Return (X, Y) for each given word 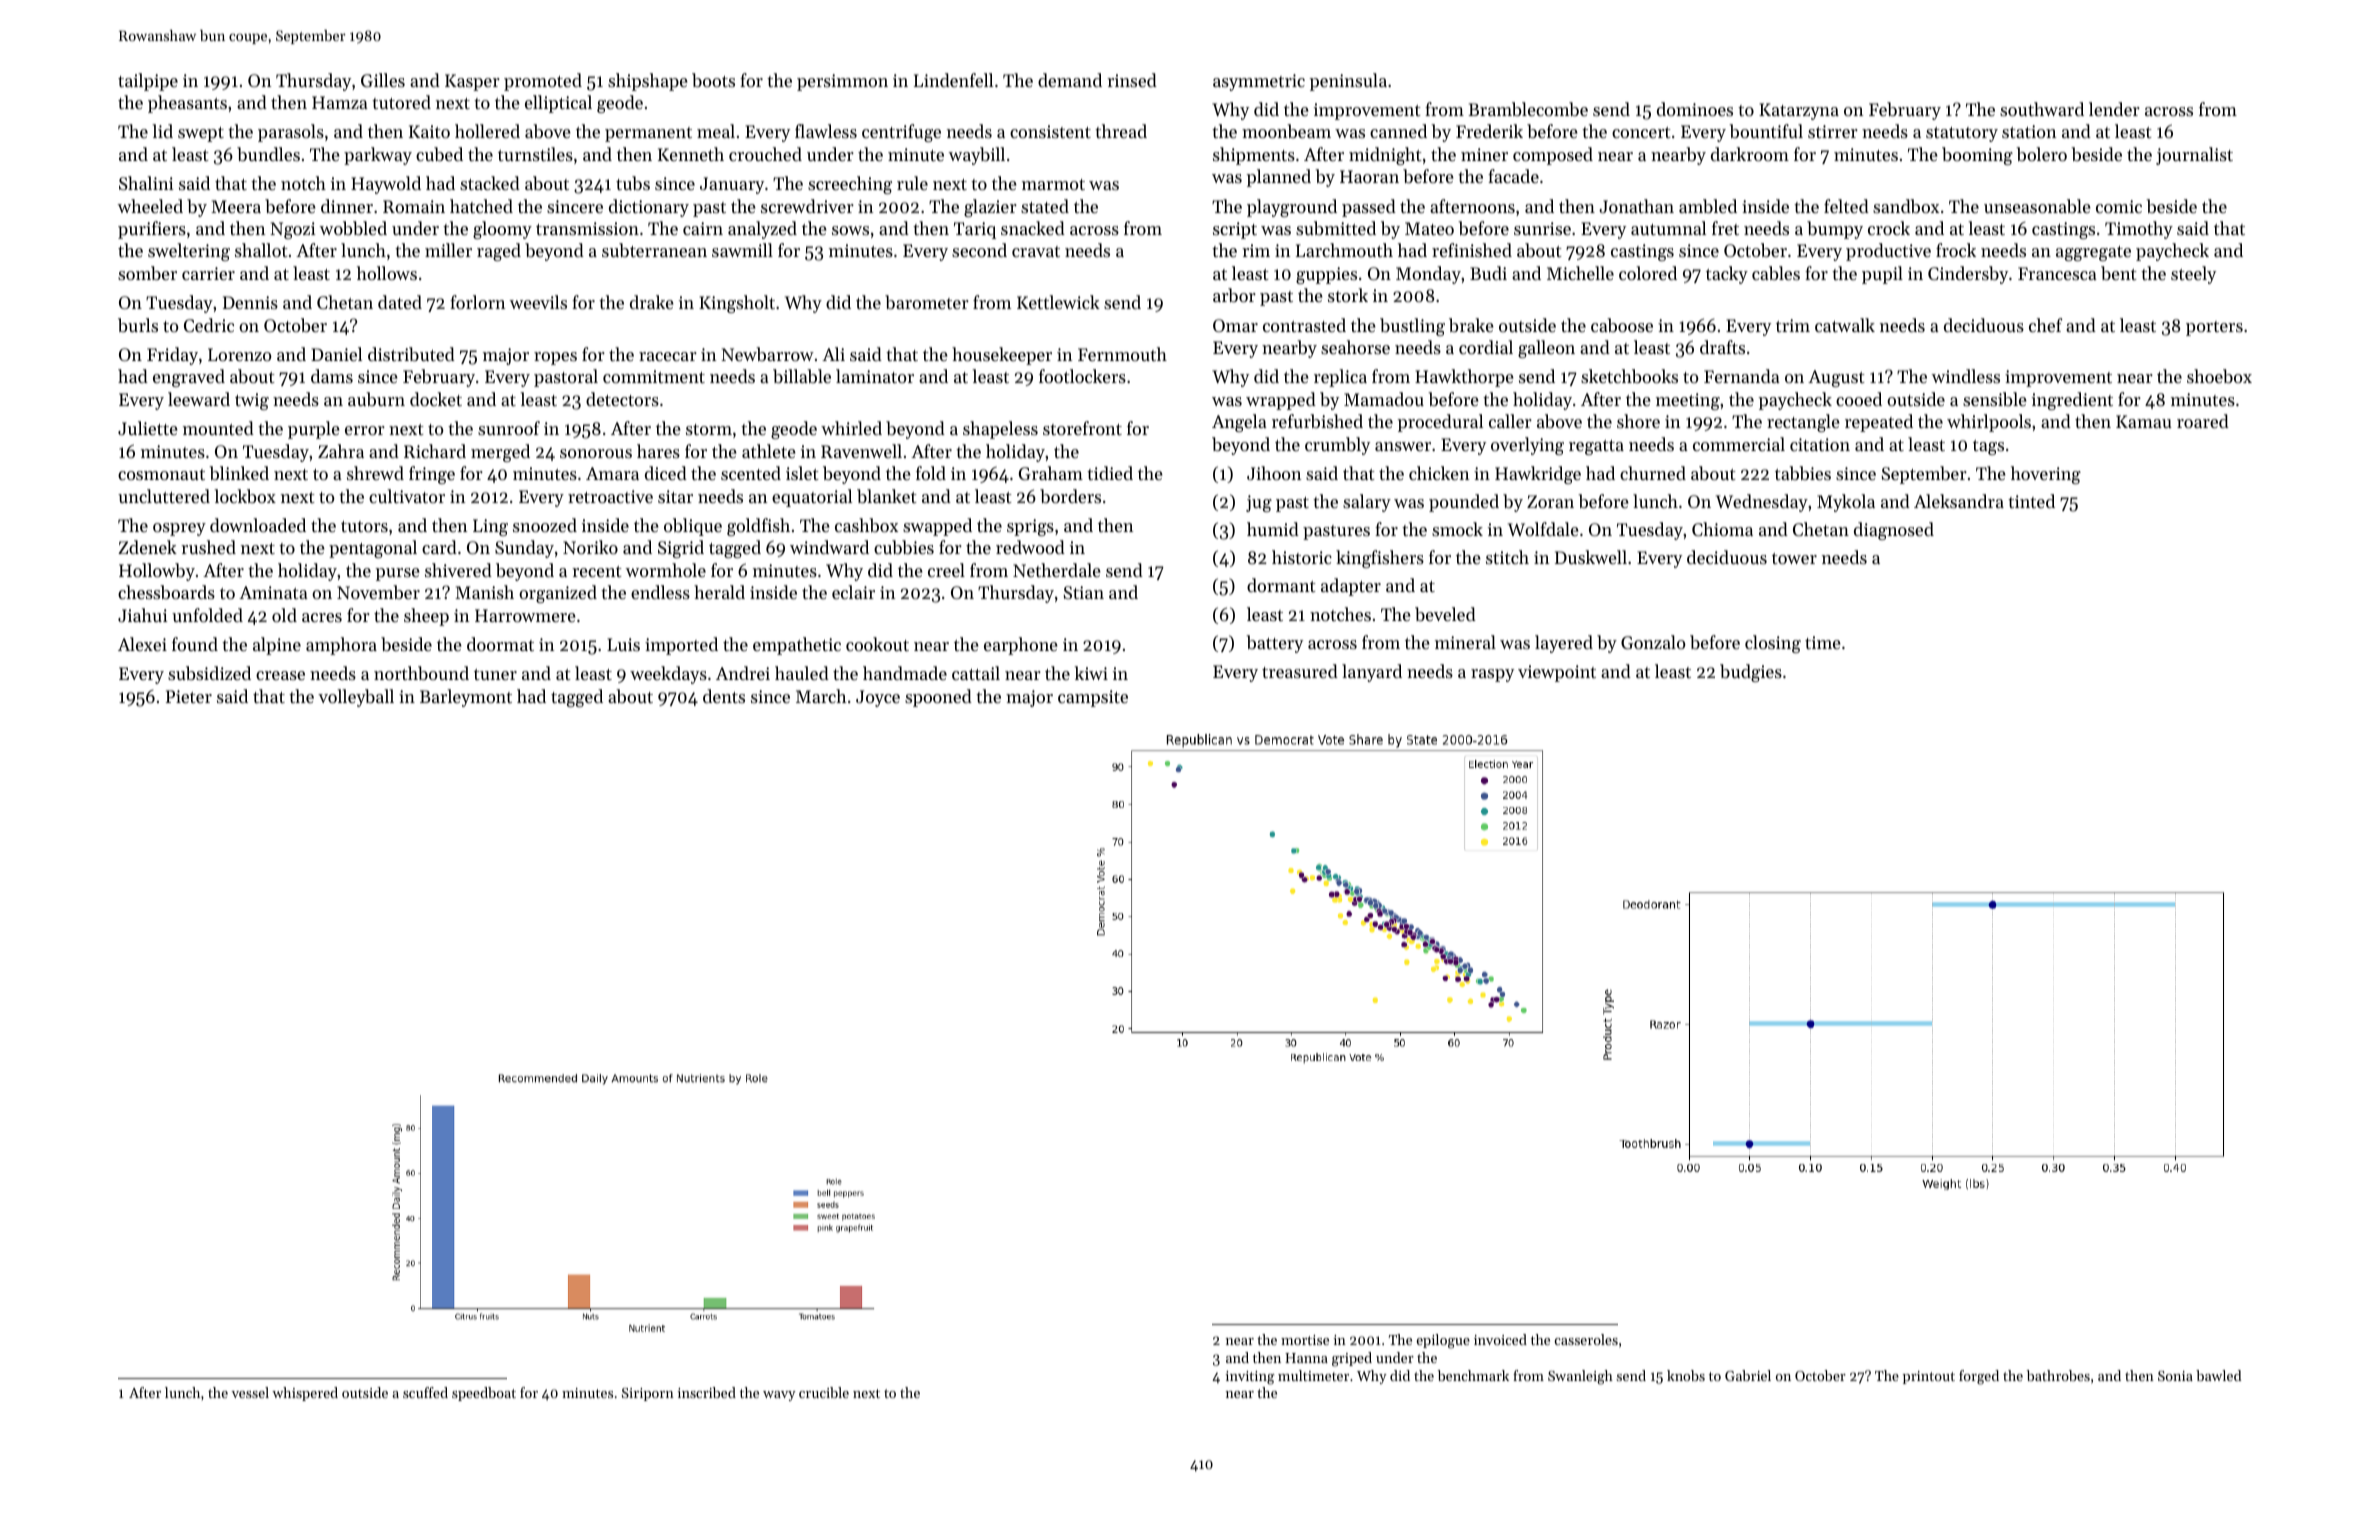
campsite (1093, 698)
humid (1273, 529)
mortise (1305, 1340)
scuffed (425, 1392)
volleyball (356, 698)
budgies (1751, 673)
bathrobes (2058, 1375)
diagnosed (1894, 531)
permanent (648, 134)
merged (500, 453)
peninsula (1348, 82)
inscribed (707, 1392)
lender (2114, 109)
